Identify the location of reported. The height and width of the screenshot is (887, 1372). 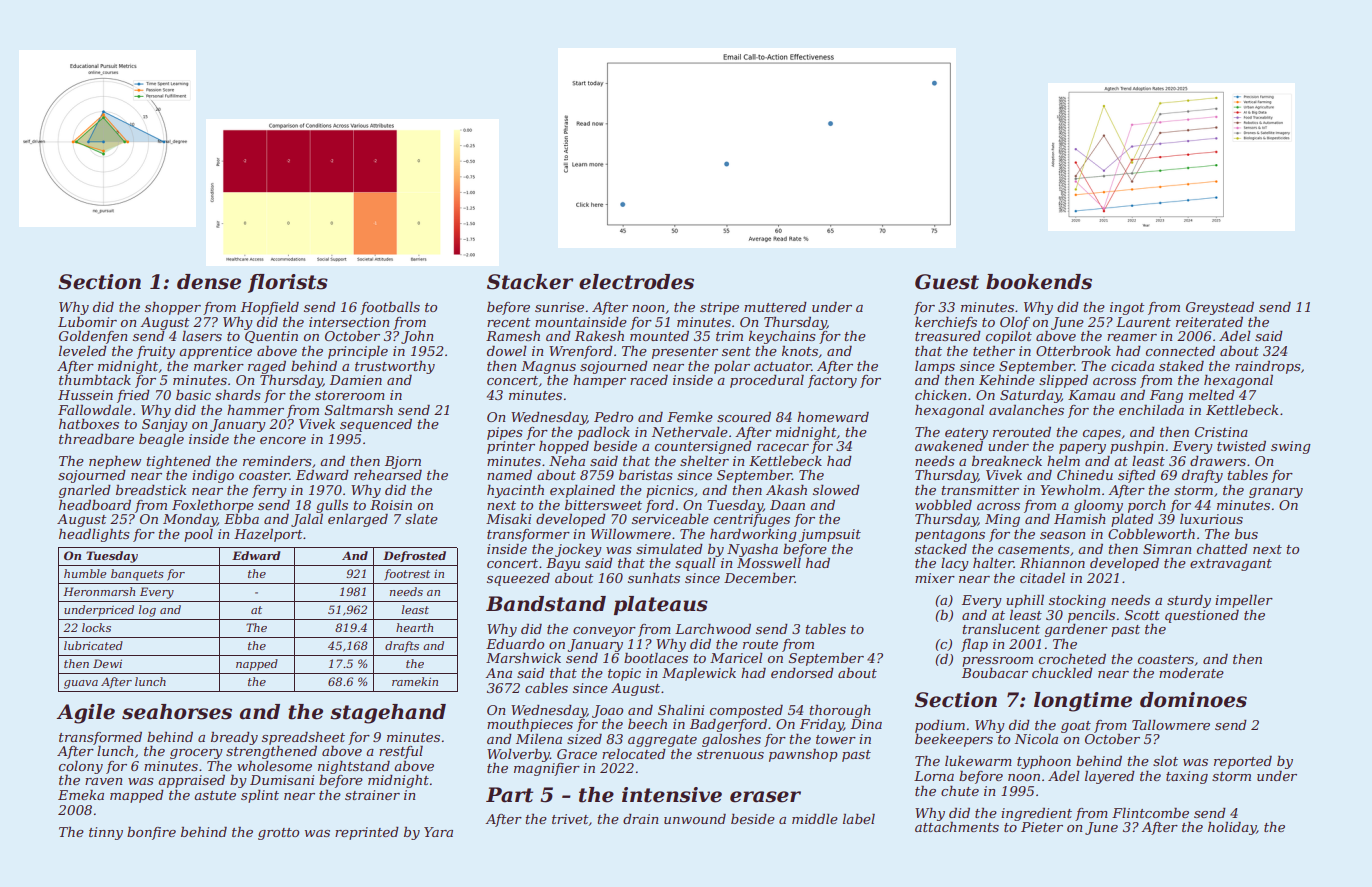
(1243, 762).
